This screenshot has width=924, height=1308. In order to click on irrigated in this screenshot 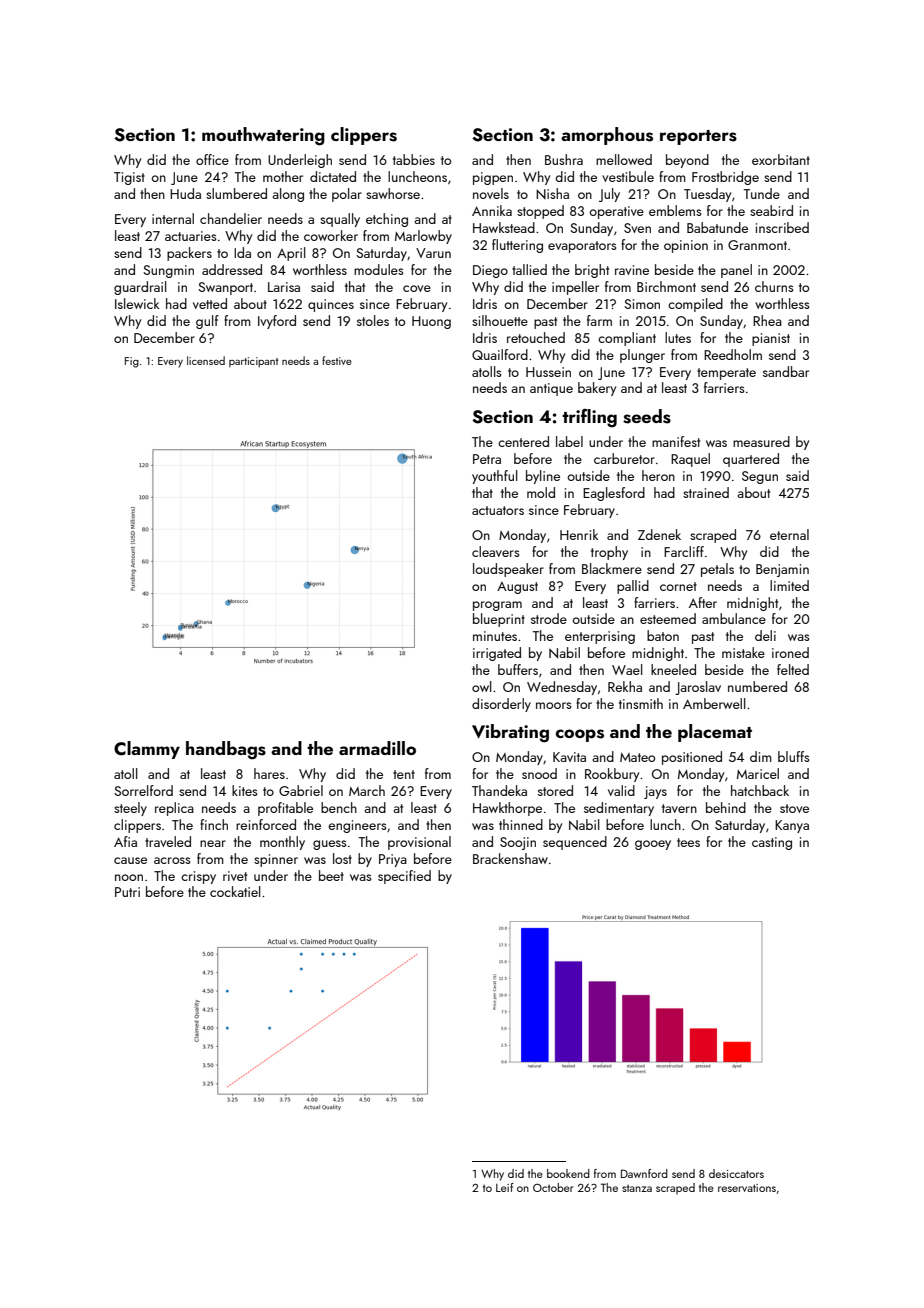, I will do `click(497, 654)`.
